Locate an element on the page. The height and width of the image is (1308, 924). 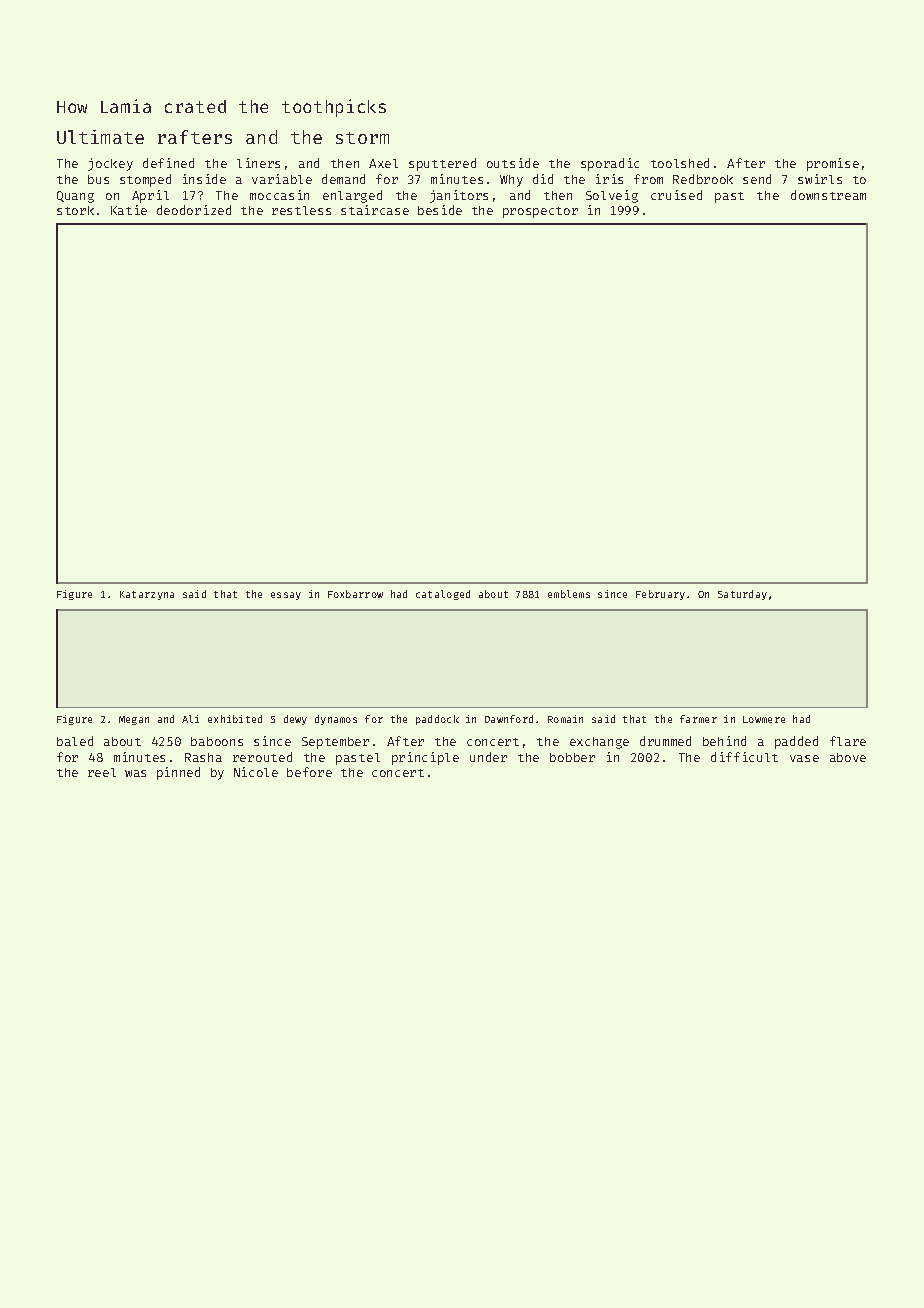
before is located at coordinates (309, 772).
